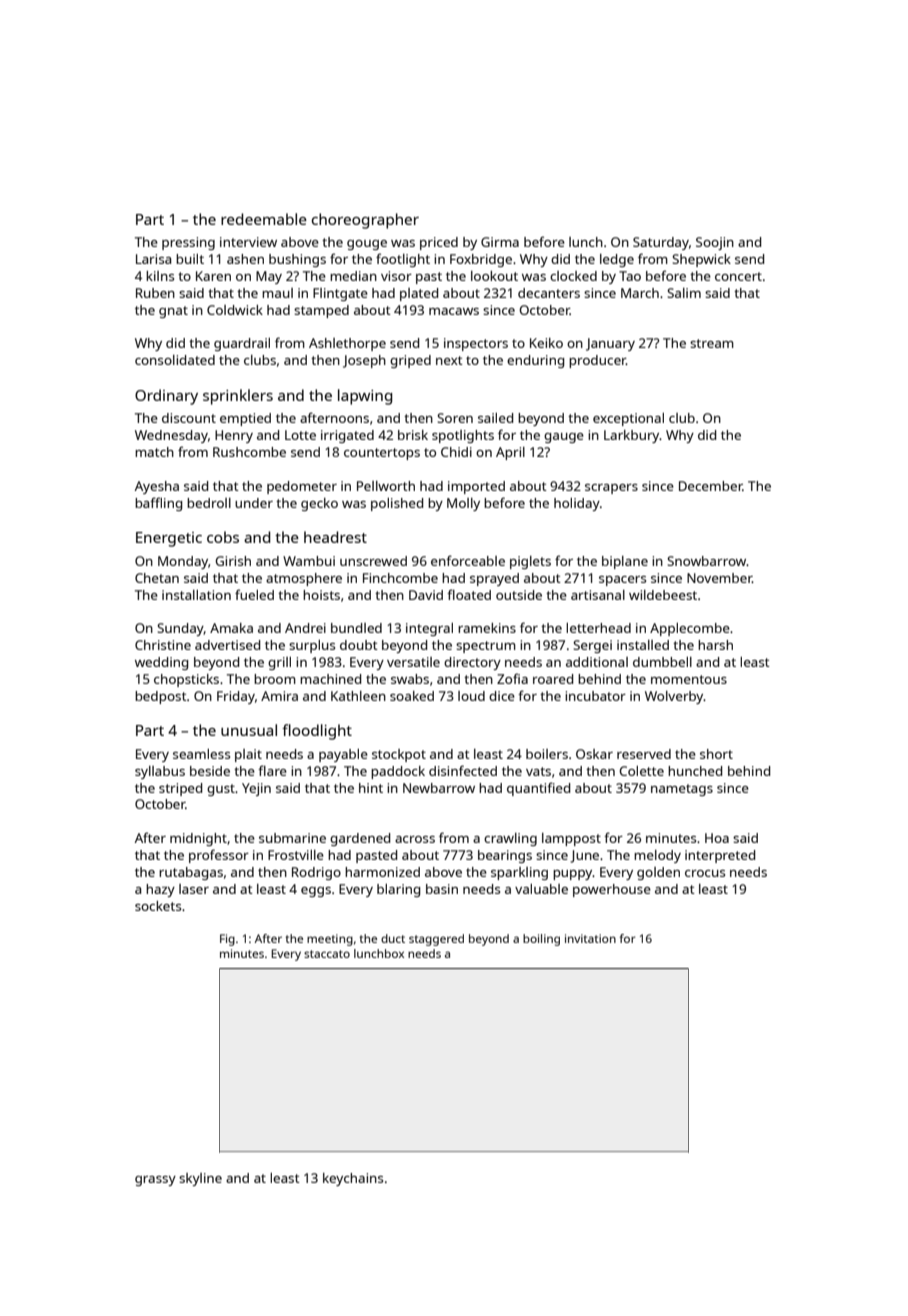  What do you see at coordinates (612, 890) in the screenshot?
I see `powerhouse` at bounding box center [612, 890].
